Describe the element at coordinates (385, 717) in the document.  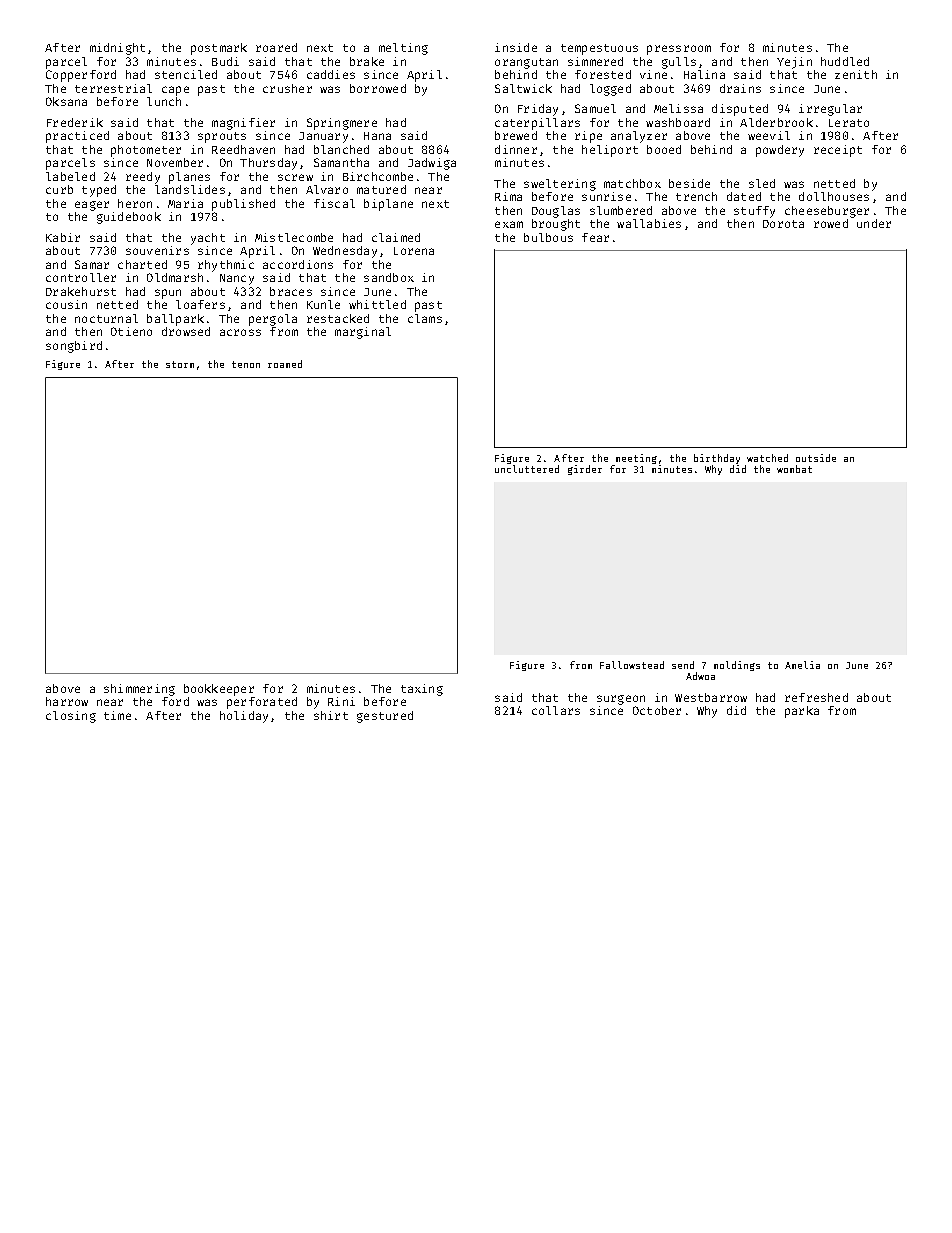
I see `gestured` at that location.
